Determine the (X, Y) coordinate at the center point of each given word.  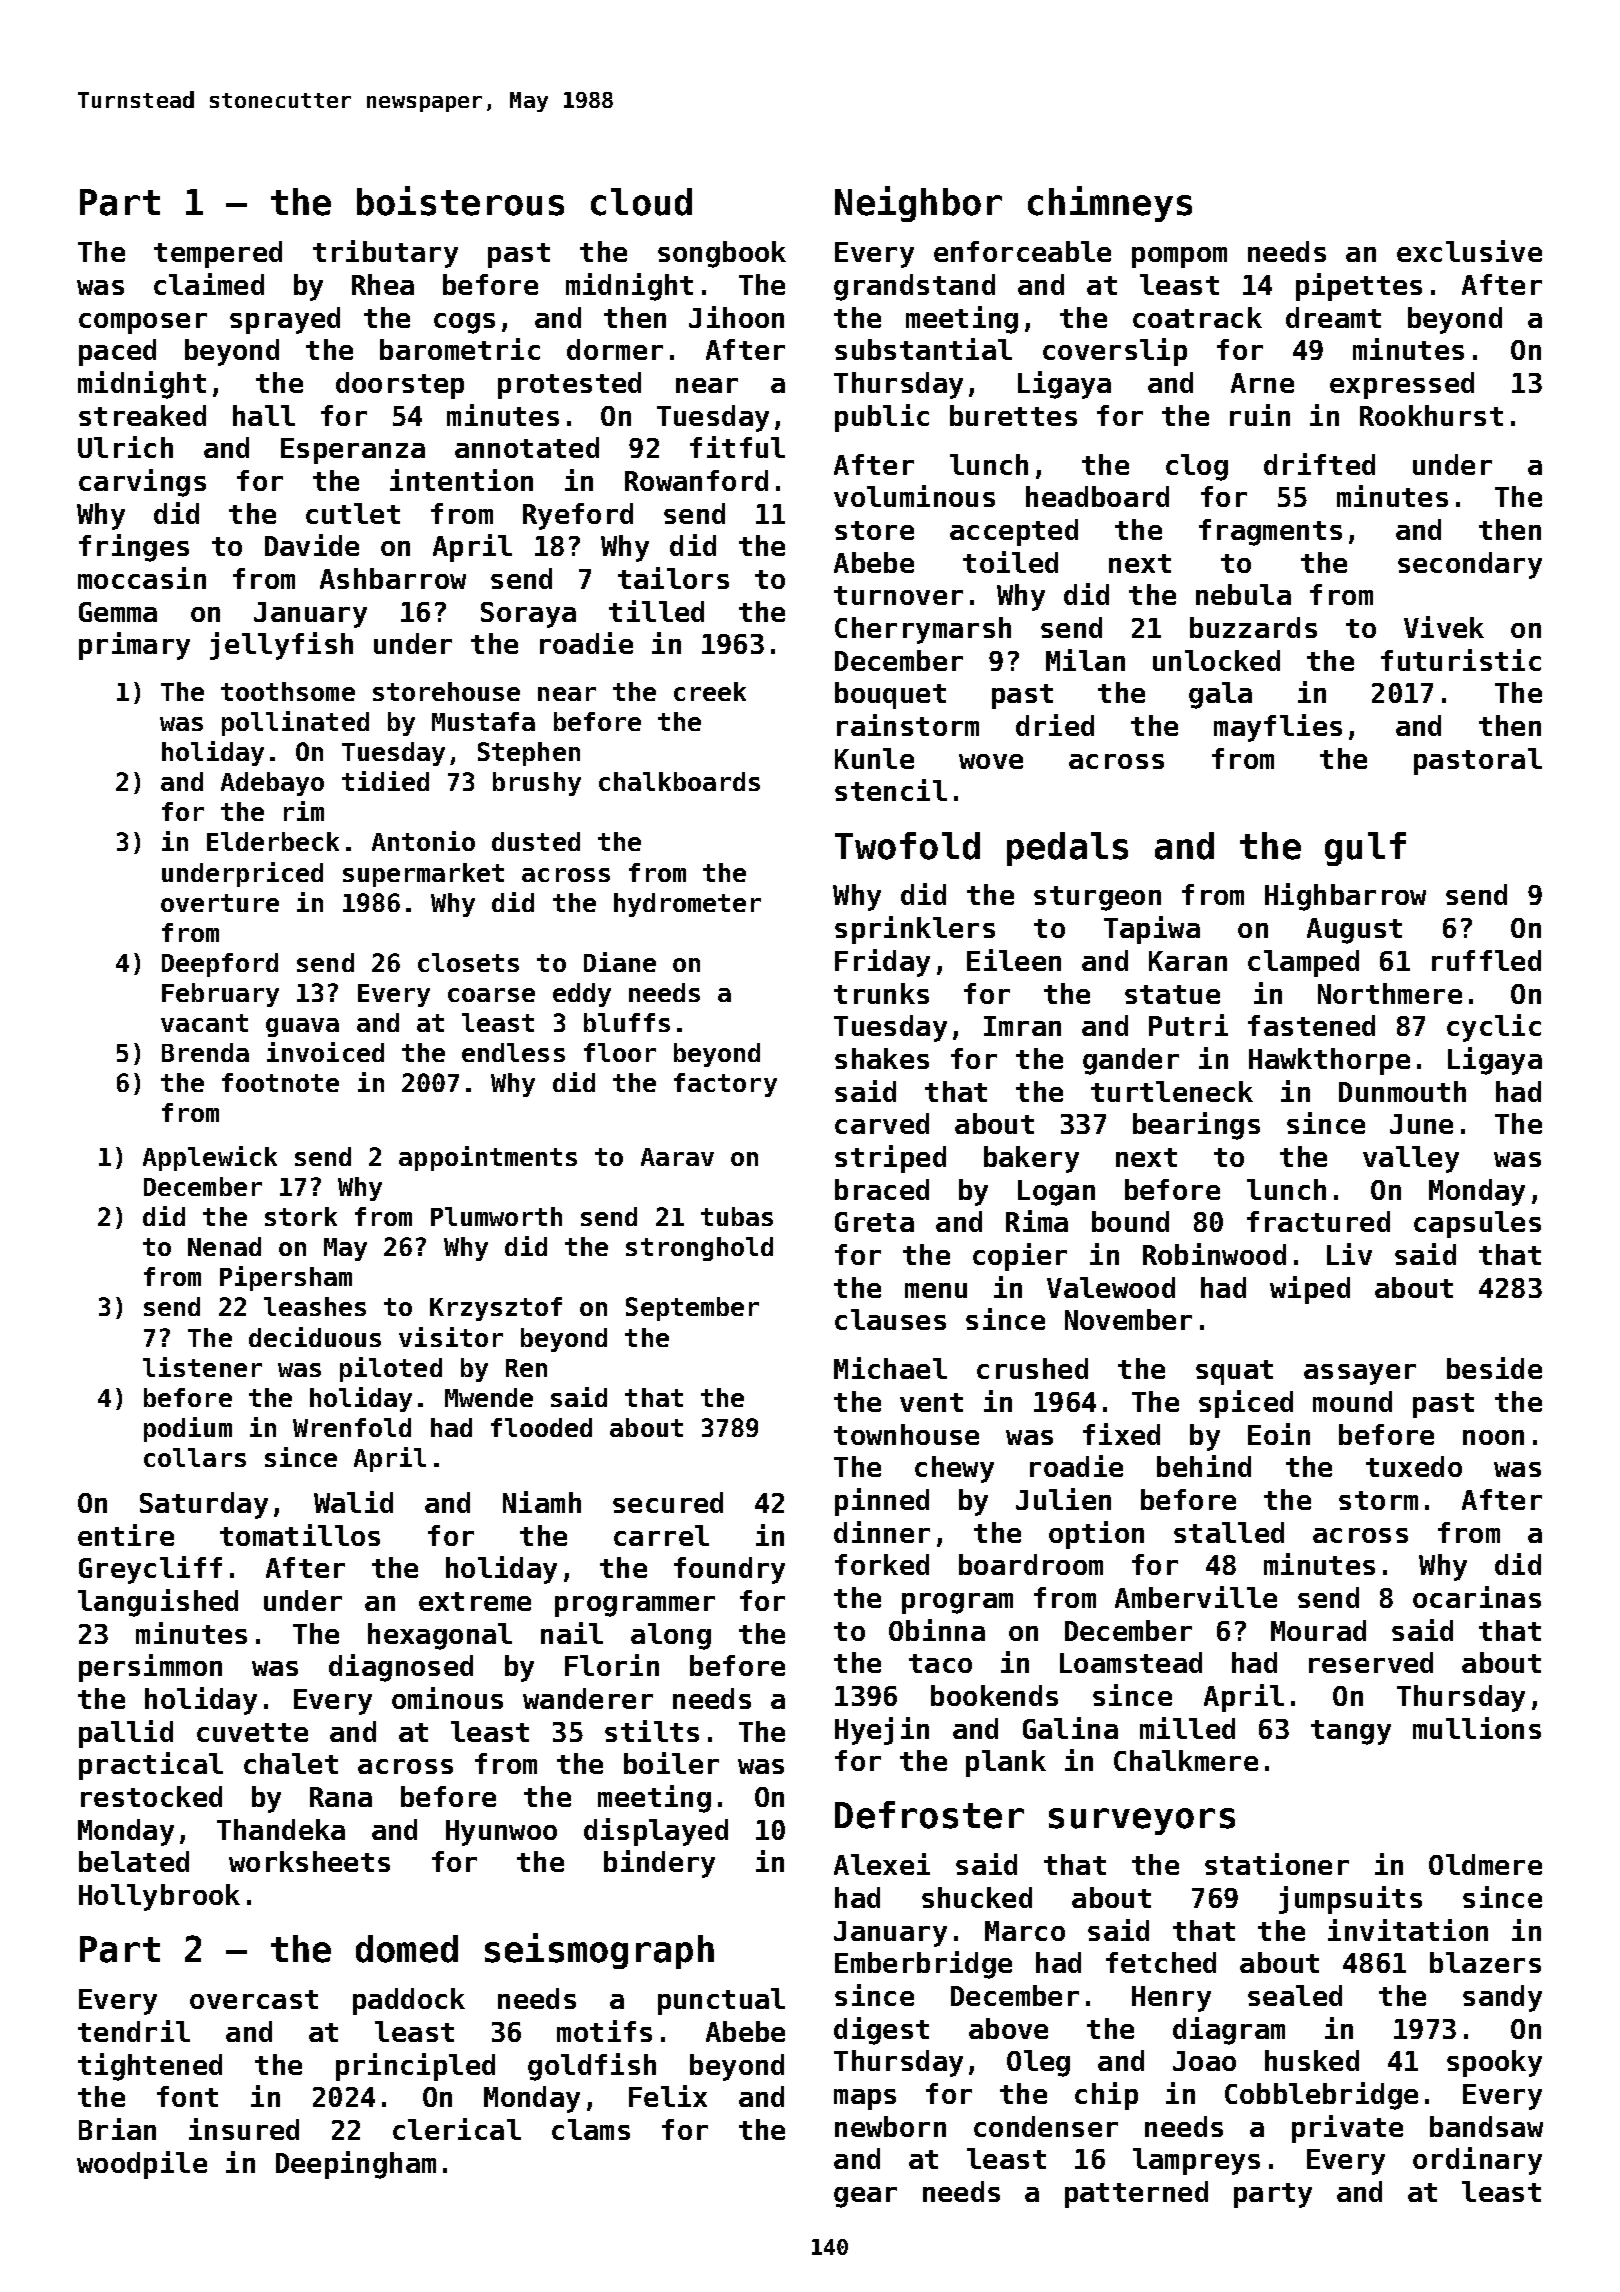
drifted (1319, 464)
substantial (923, 349)
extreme (475, 1601)
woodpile (142, 2165)
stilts (652, 1731)
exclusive (1469, 251)
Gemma (118, 612)
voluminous (914, 496)
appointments (488, 1158)
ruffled (1486, 960)
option (1096, 1535)
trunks (881, 993)
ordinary (1477, 2161)
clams (591, 2129)
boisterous (460, 201)
